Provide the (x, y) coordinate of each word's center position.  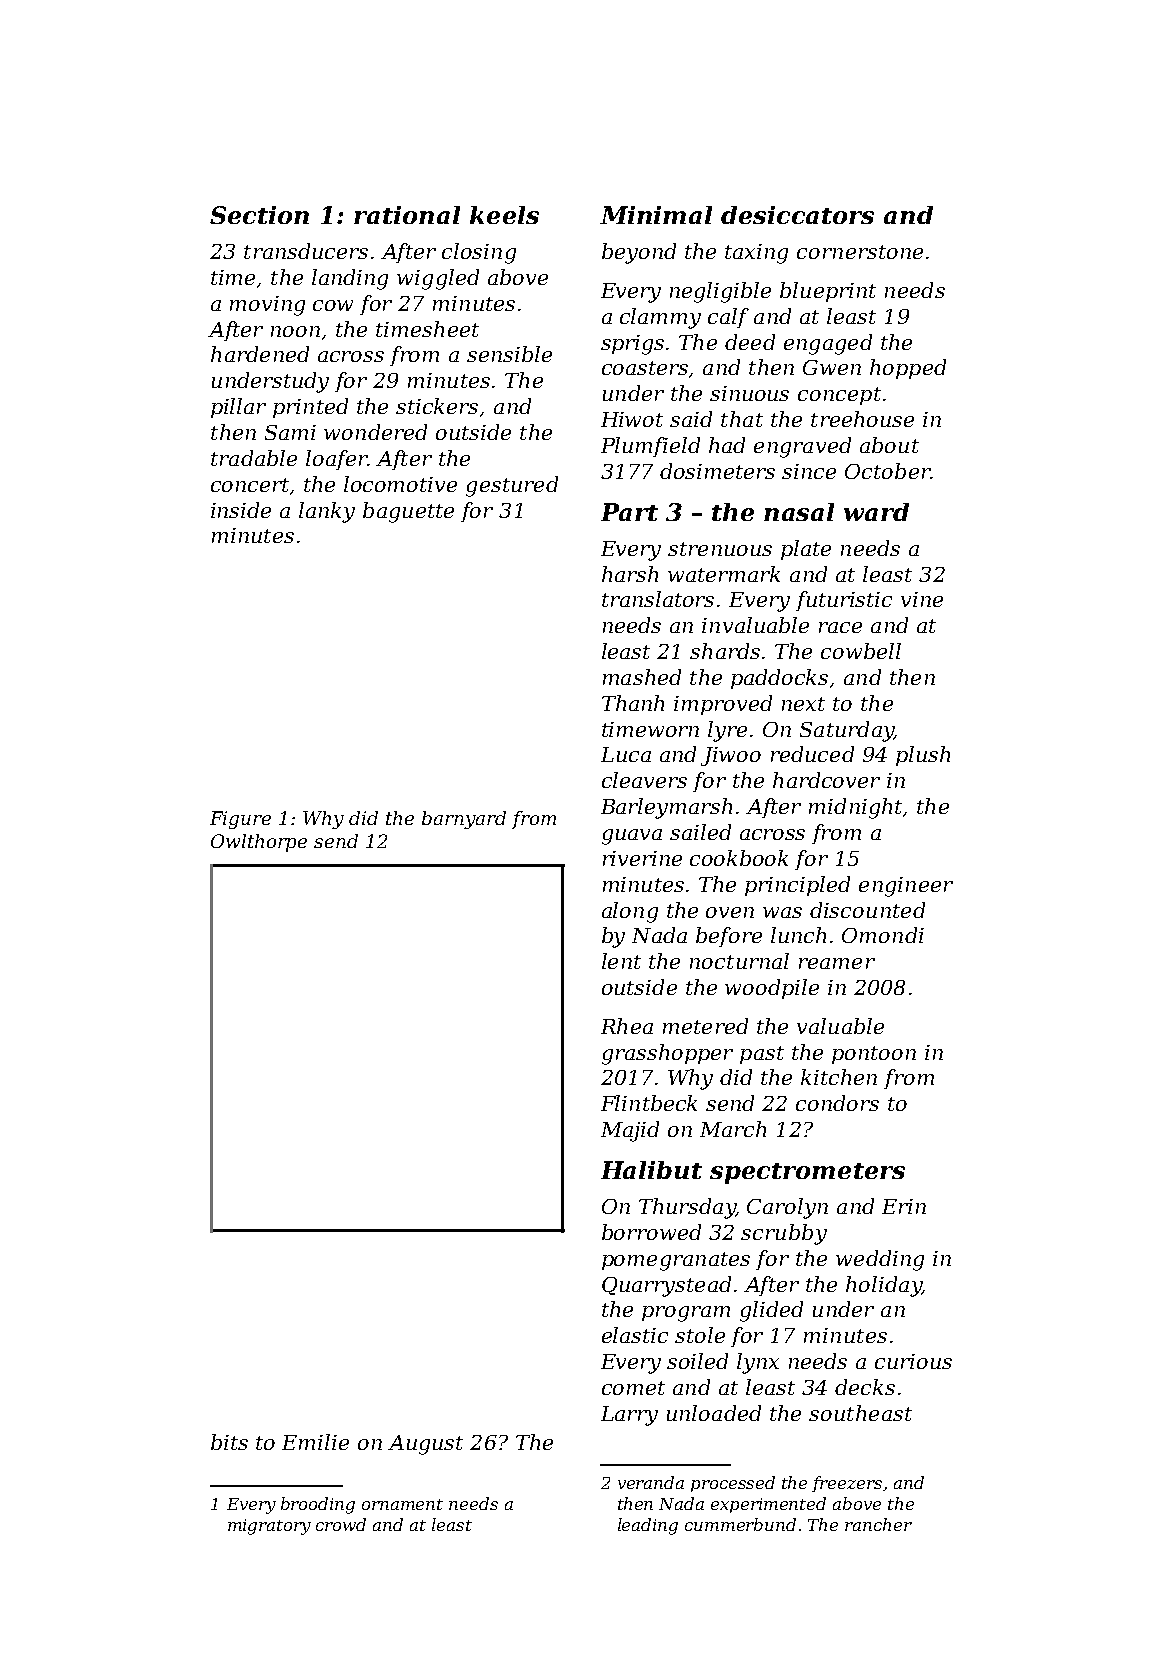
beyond (639, 253)
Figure (240, 820)
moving (267, 306)
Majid (630, 1131)
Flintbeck (649, 1103)
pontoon (874, 1055)
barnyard (464, 820)
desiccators (797, 215)
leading (648, 1526)
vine (922, 599)
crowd (341, 1524)
